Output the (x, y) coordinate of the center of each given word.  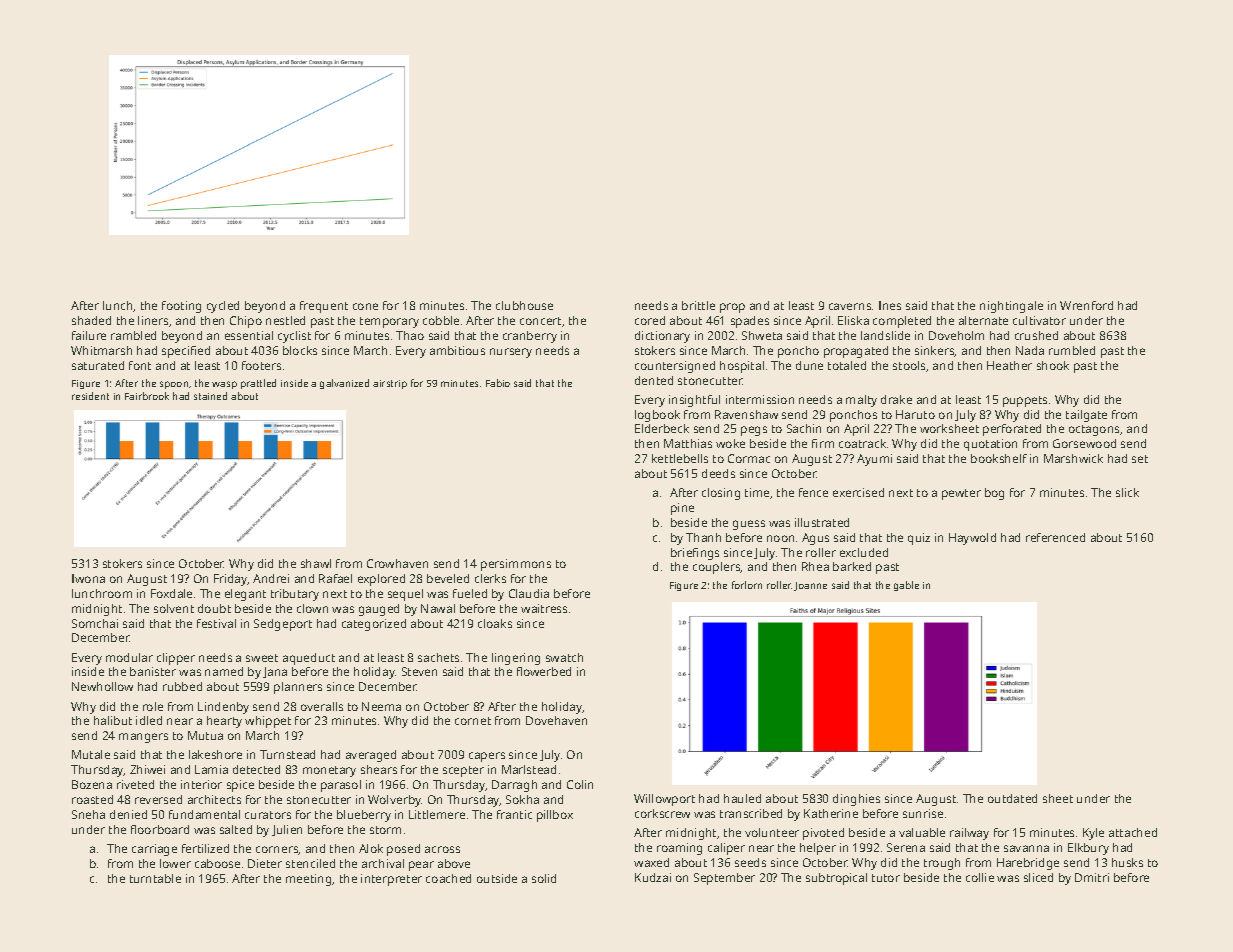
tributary (295, 595)
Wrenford (1086, 305)
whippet (268, 722)
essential (249, 335)
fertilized (205, 848)
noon (780, 538)
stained (210, 396)
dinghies (856, 800)
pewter (961, 494)
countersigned (675, 367)
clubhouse (524, 305)
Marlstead (529, 769)
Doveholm (956, 335)
